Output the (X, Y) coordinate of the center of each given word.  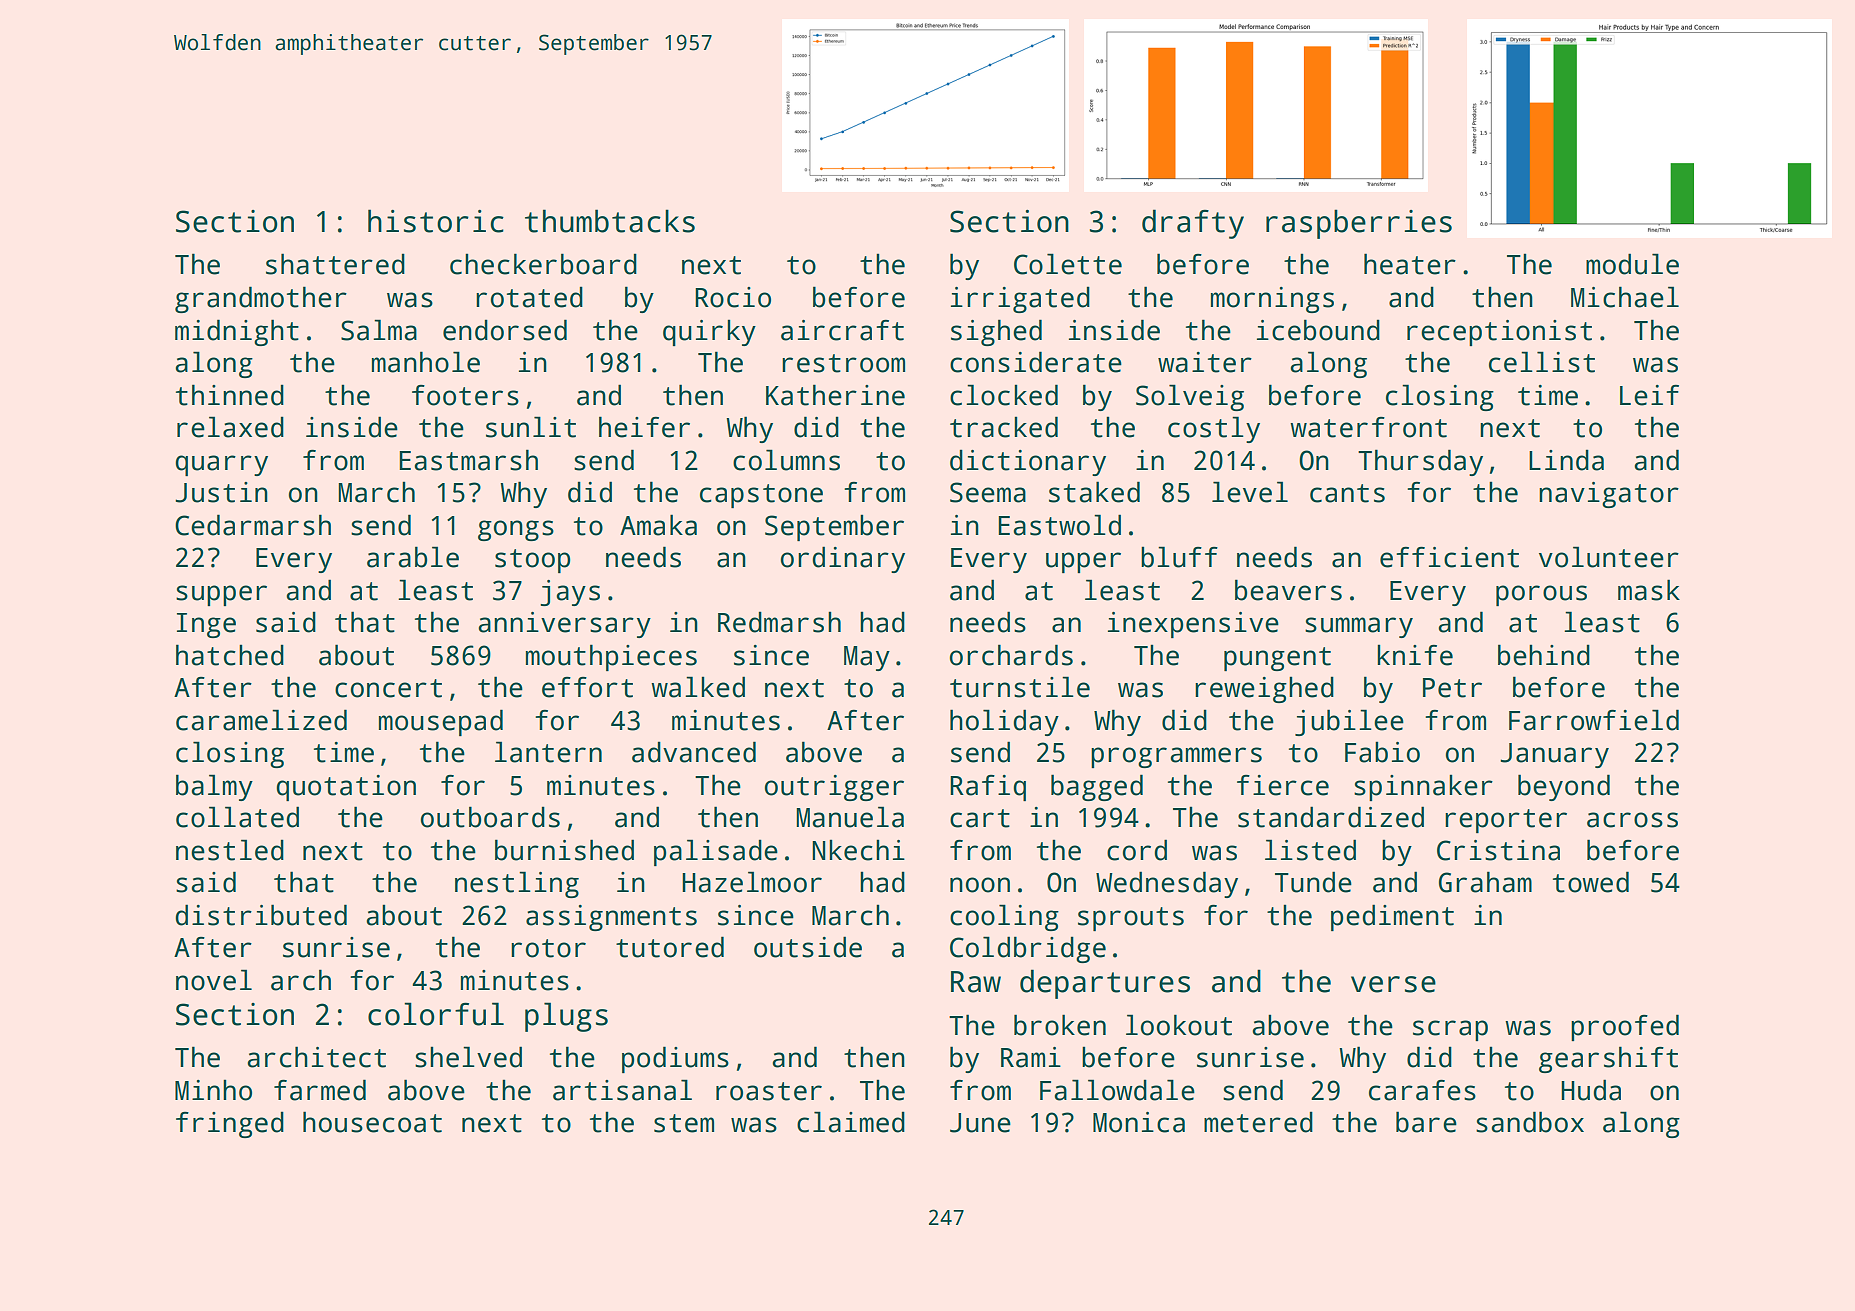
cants (1347, 493)
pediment (1392, 917)
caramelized (261, 720)
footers (465, 395)
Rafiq (988, 788)
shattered (335, 264)
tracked (1004, 427)
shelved (468, 1057)
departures (1105, 984)
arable (413, 557)
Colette (1068, 264)
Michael (1625, 297)
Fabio (1382, 752)
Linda (1566, 460)
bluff (1180, 557)
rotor (549, 948)
